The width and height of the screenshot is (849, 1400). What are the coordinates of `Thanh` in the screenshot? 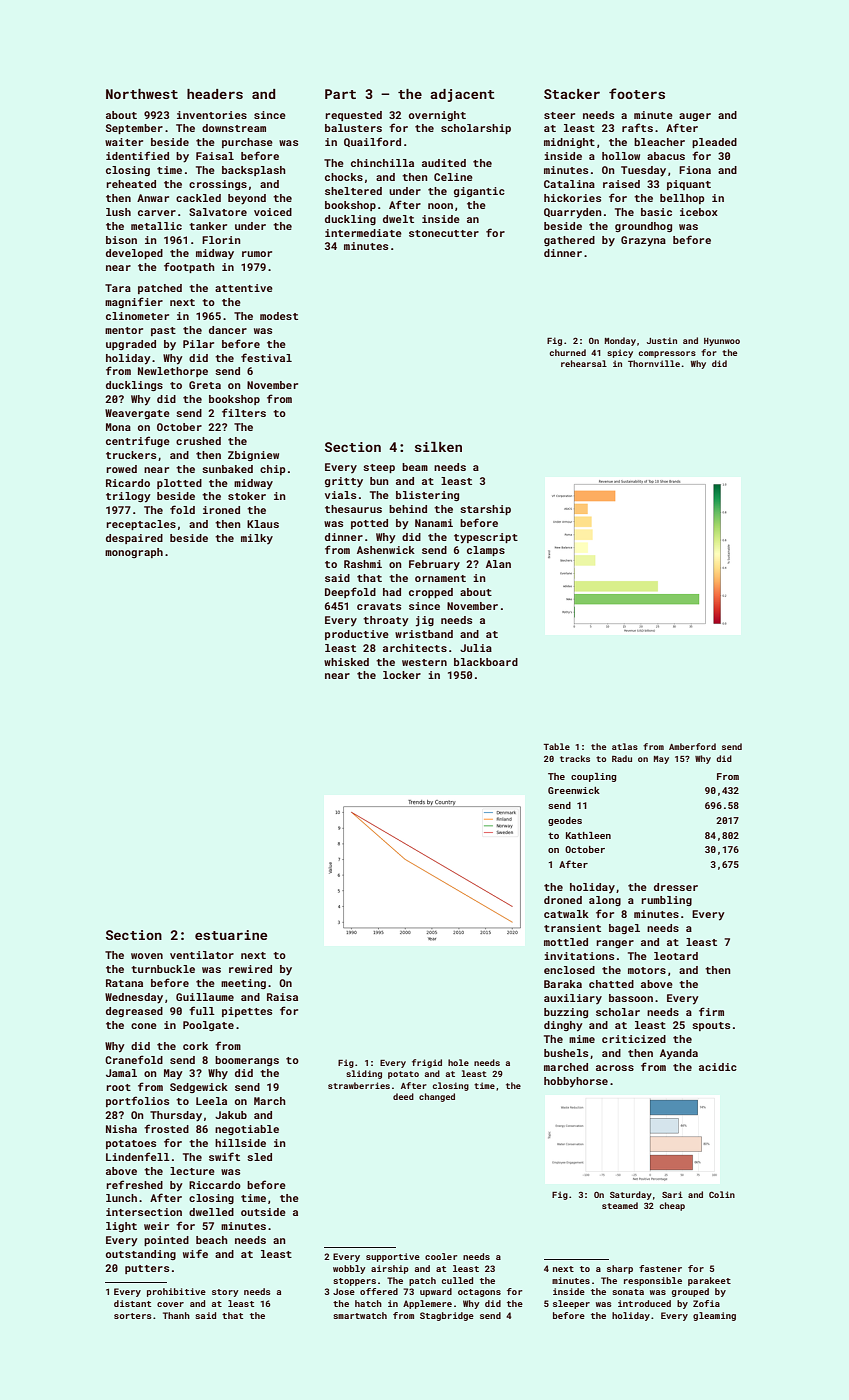 It's located at (176, 1315).
